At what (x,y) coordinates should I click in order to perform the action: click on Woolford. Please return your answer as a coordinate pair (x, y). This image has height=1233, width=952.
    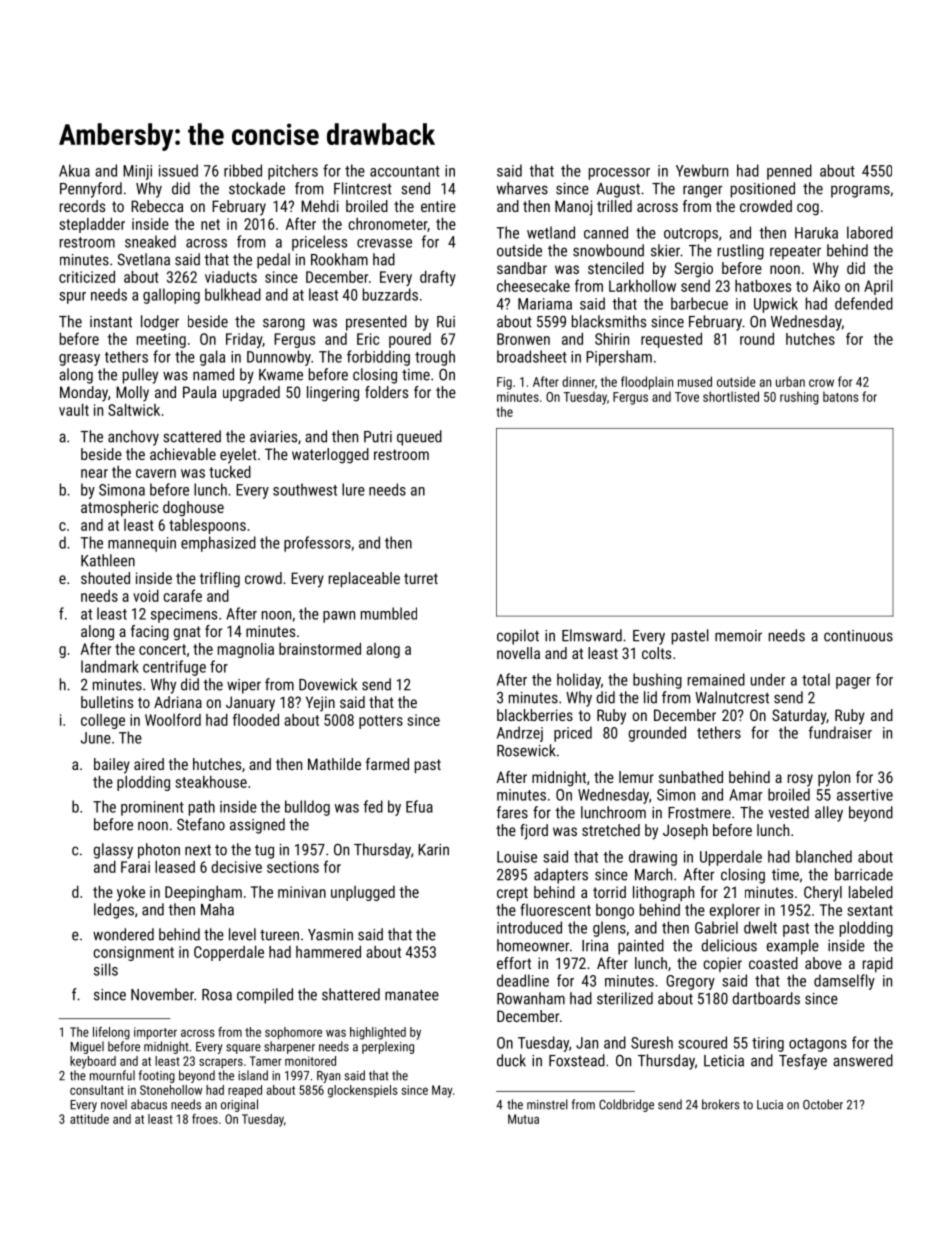
    Looking at the image, I should click on (173, 719).
